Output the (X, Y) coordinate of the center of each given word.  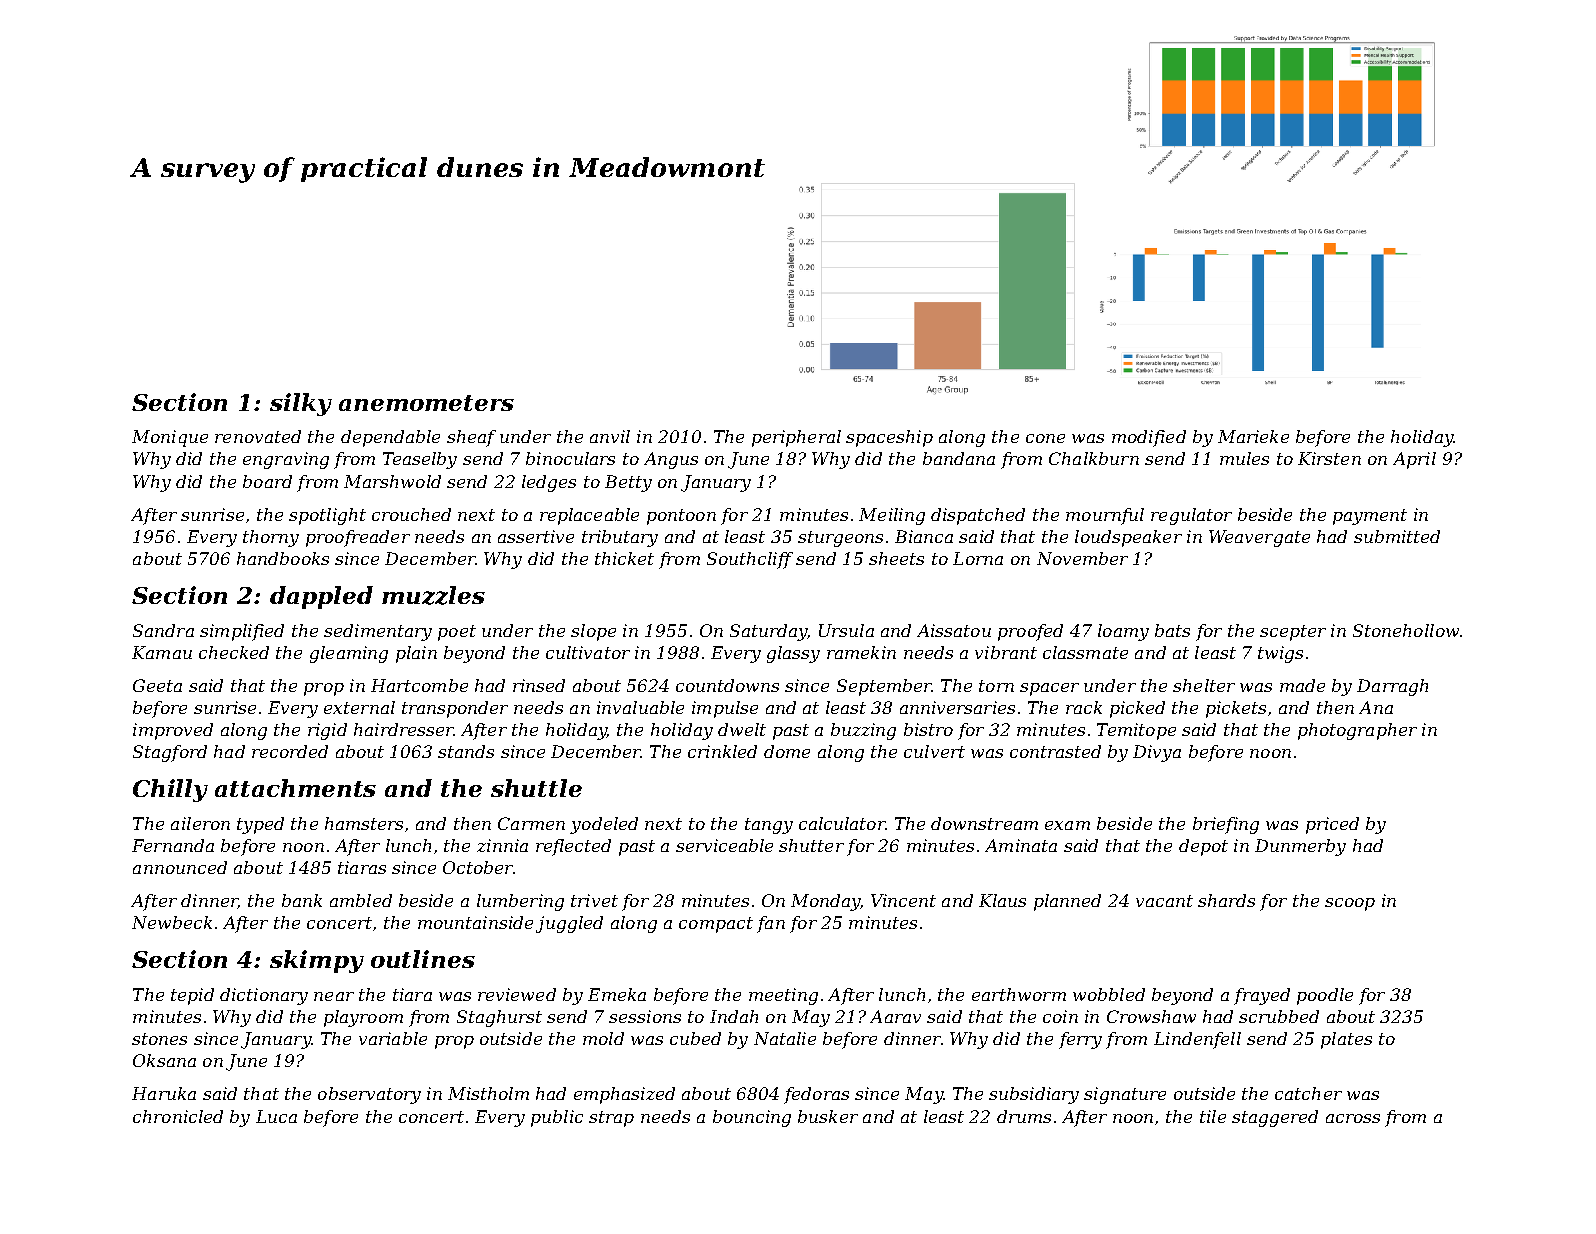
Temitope (1136, 731)
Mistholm (488, 1093)
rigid (327, 731)
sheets (896, 558)
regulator (1191, 516)
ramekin (861, 652)
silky (301, 404)
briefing (1226, 825)
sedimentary (378, 632)
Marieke (1253, 436)
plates (1346, 1040)
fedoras (816, 1095)
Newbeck (172, 922)
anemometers (426, 403)
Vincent (903, 900)
